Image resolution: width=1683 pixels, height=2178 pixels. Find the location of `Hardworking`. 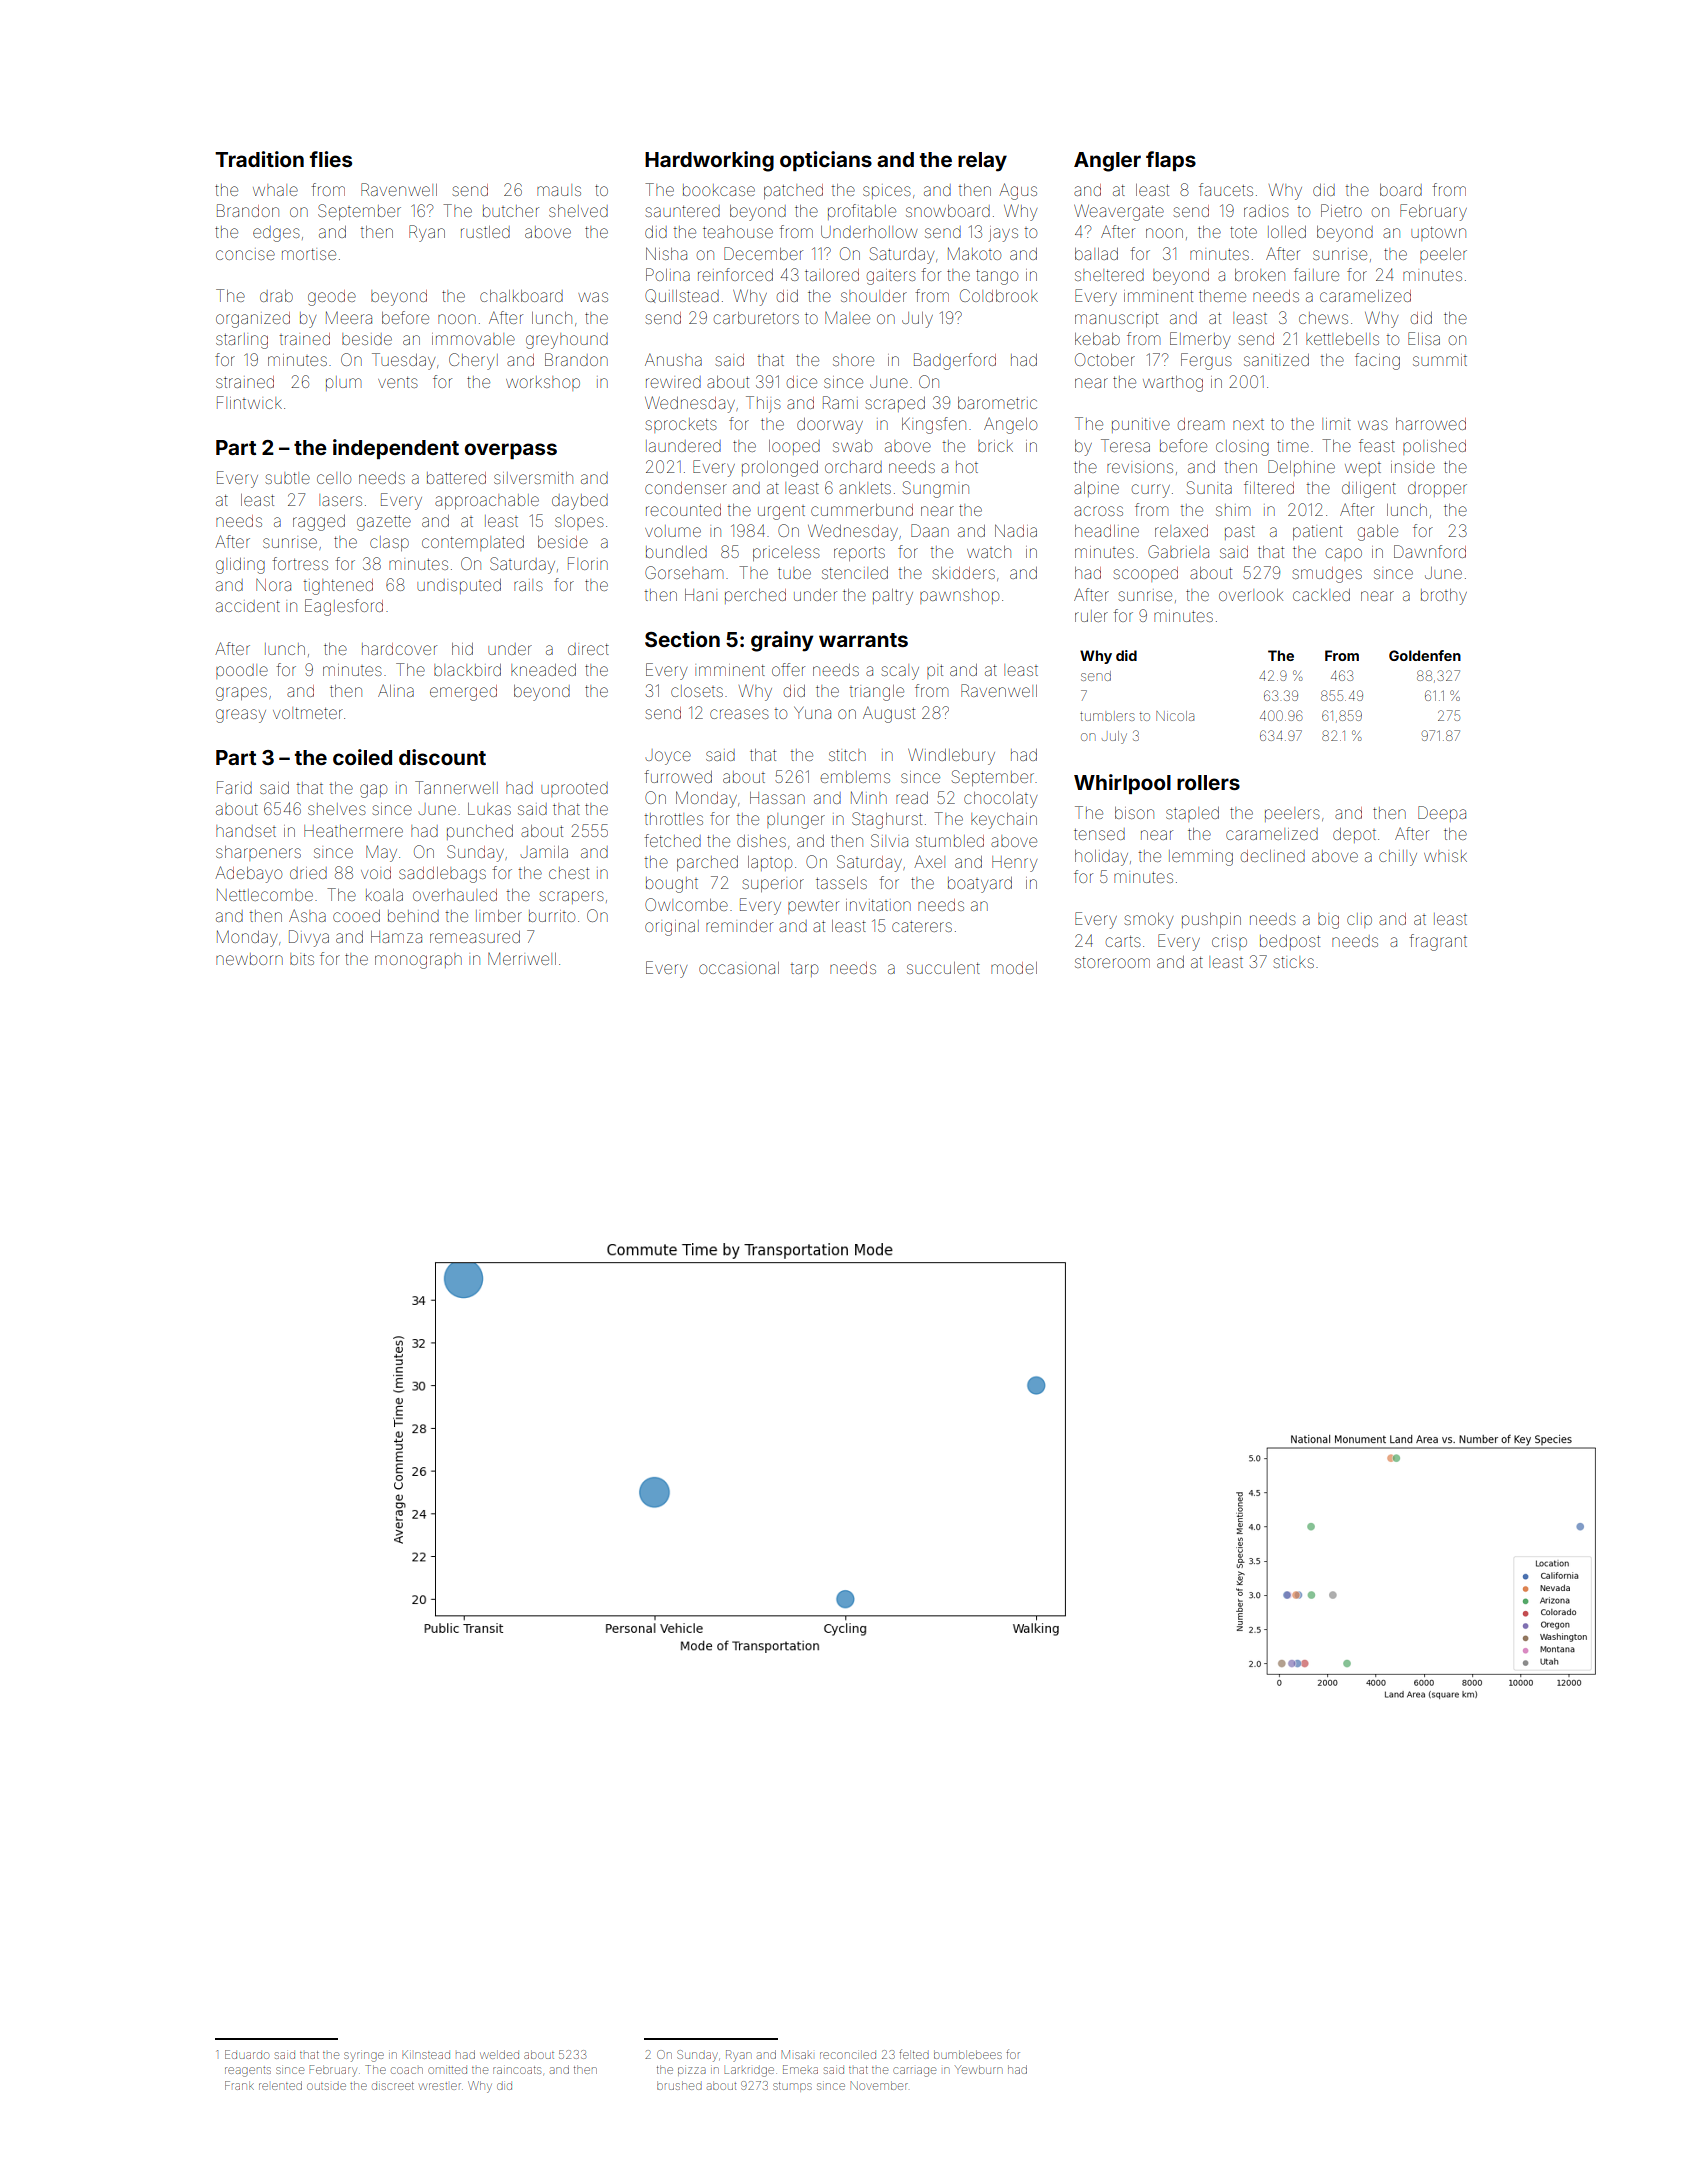

Hardworking is located at coordinates (709, 161).
